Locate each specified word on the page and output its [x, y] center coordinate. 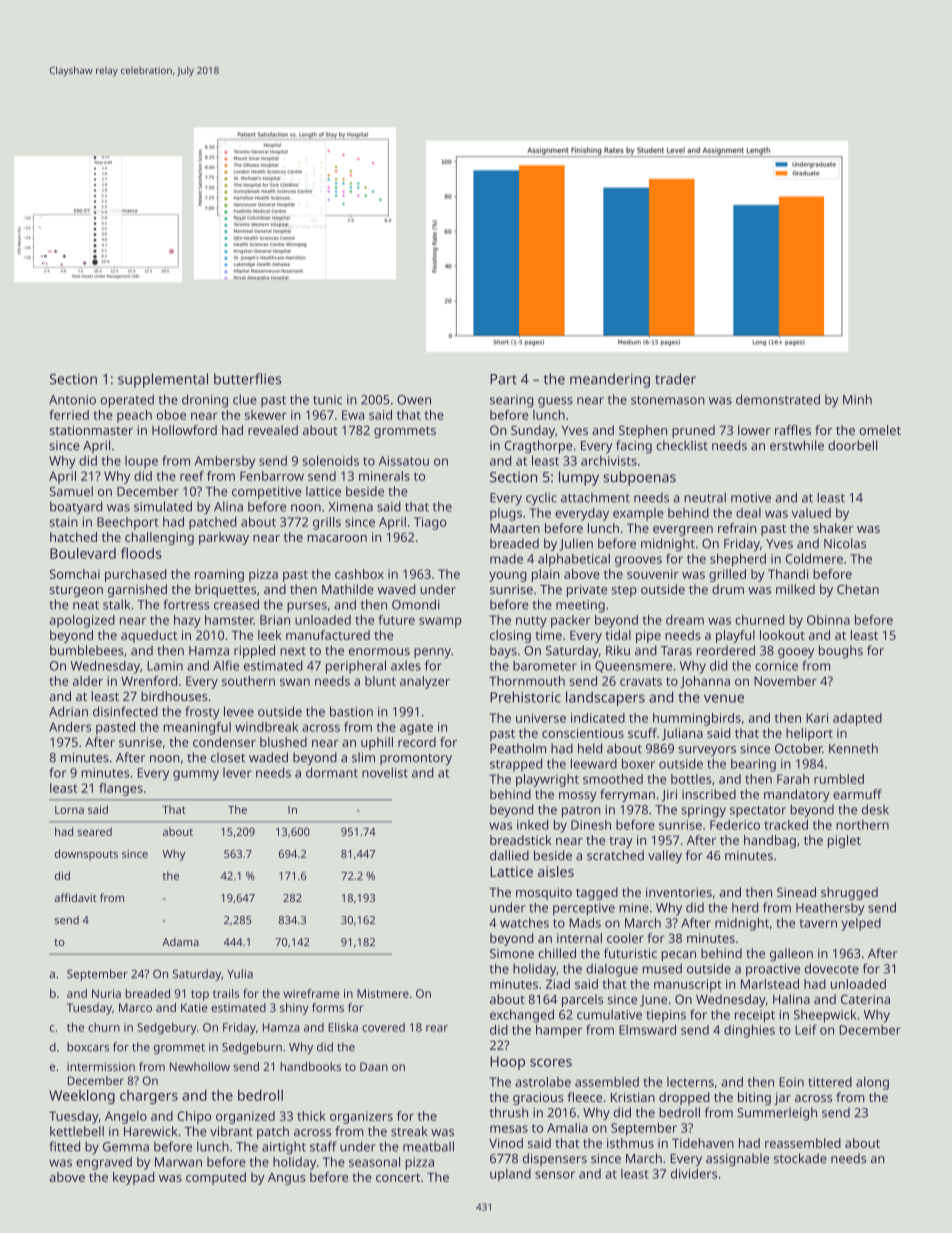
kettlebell [77, 1131]
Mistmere [383, 993]
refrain [737, 528]
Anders [70, 727]
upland [510, 1175]
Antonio [72, 400]
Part [503, 379]
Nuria [106, 993]
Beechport [128, 523]
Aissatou [404, 461]
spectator [758, 812]
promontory [416, 760]
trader [675, 379]
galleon [791, 954]
